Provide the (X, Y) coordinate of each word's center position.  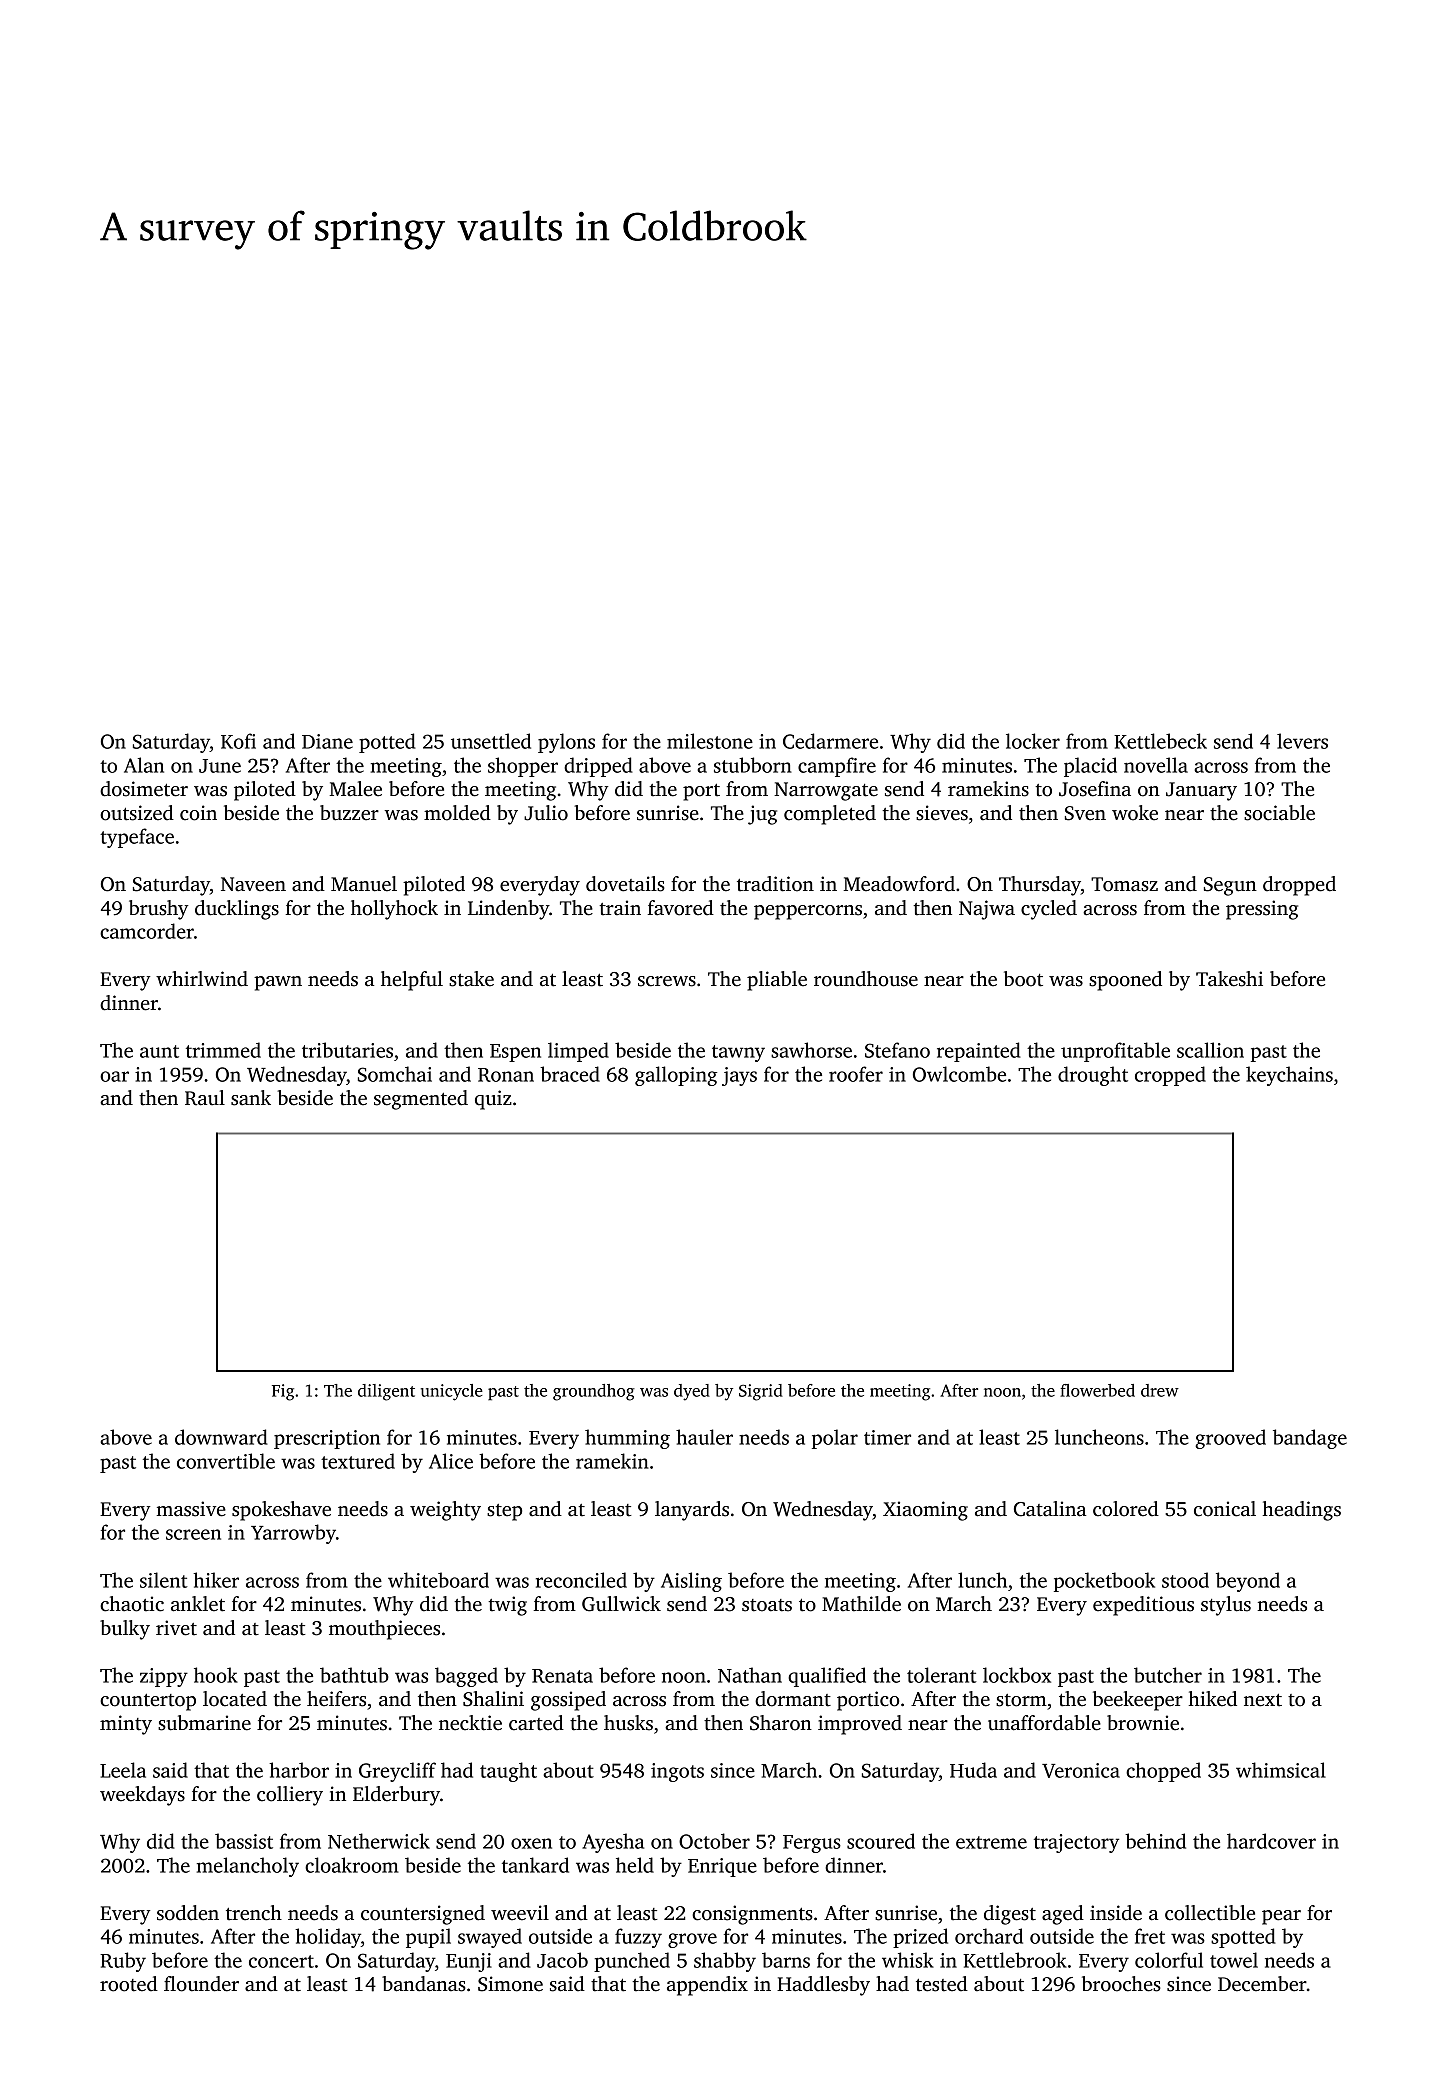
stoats (767, 1605)
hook (216, 1675)
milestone (710, 741)
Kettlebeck (1160, 741)
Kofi (238, 741)
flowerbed (1097, 1390)
